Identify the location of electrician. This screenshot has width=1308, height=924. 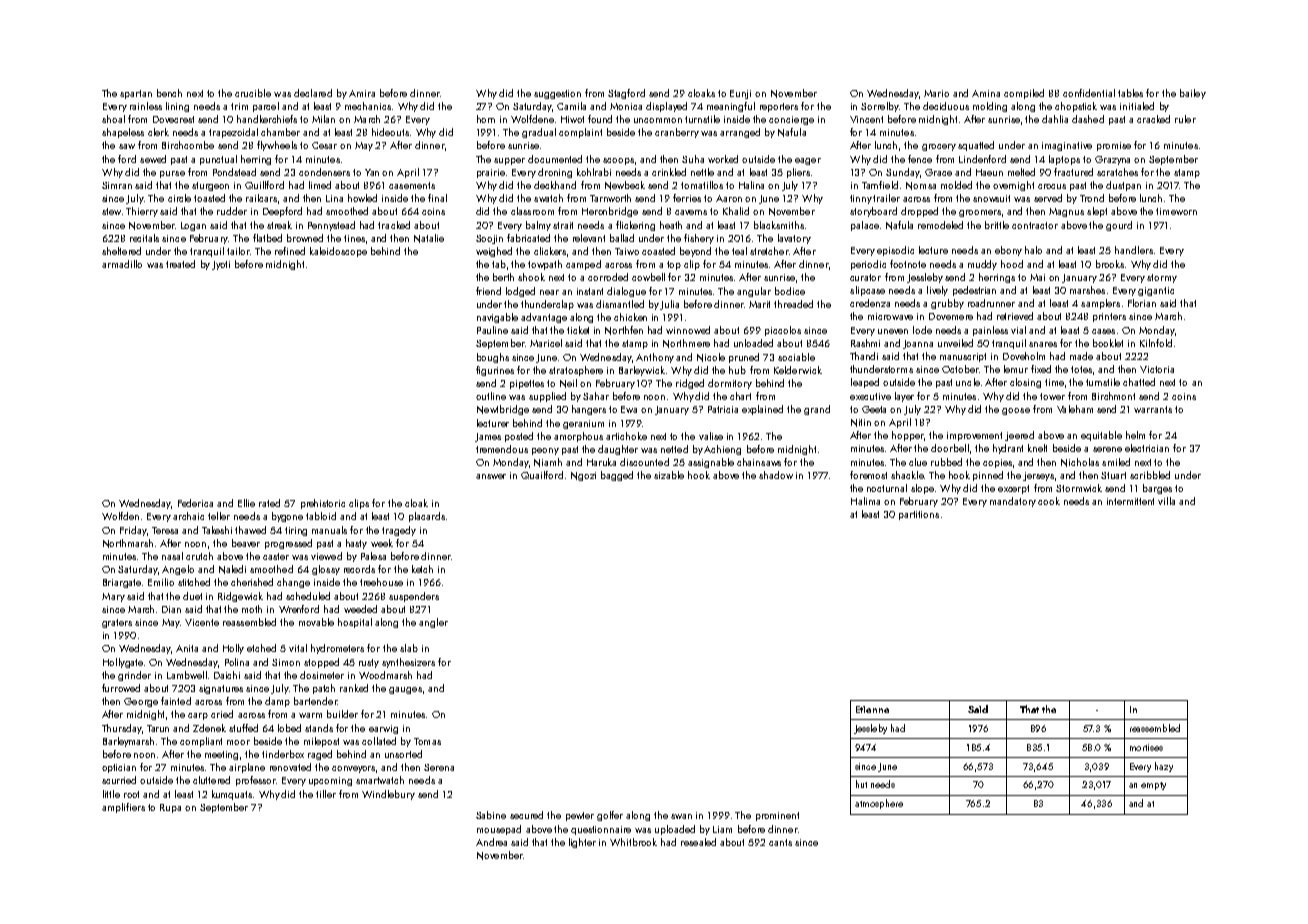
(1147, 448).
